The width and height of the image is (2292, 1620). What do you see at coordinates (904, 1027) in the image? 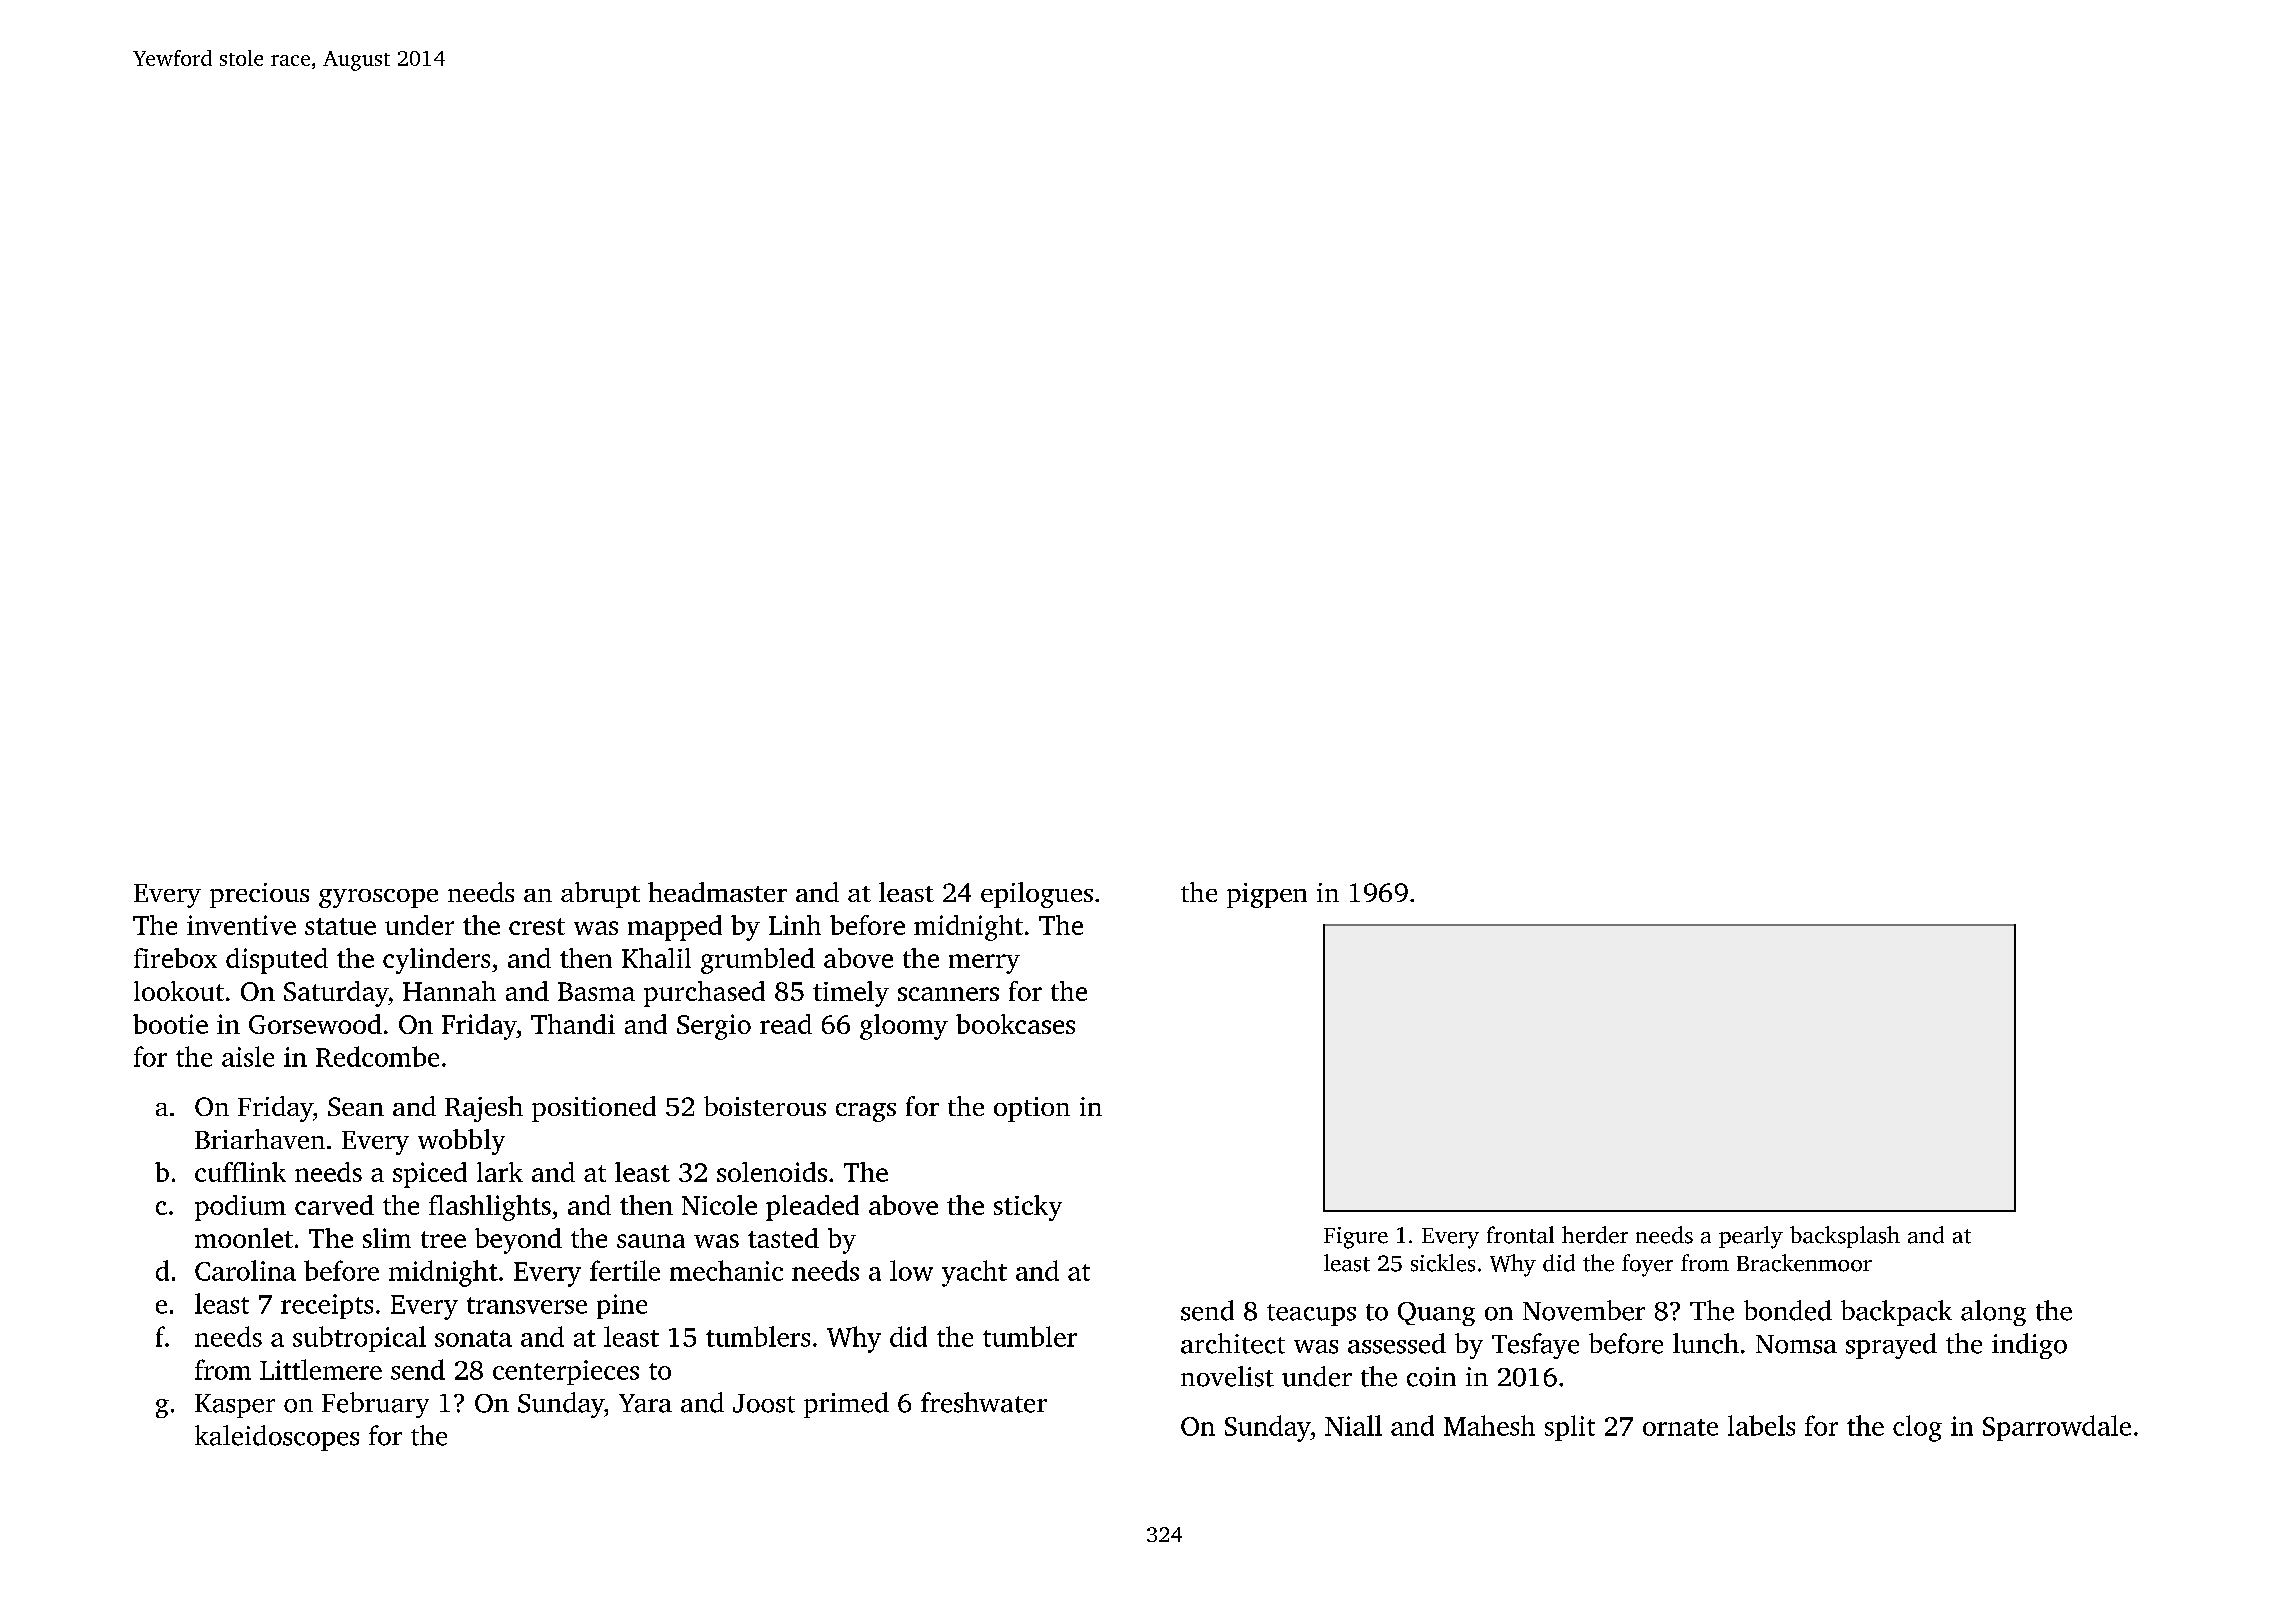
I see `gloomy` at bounding box center [904, 1027].
